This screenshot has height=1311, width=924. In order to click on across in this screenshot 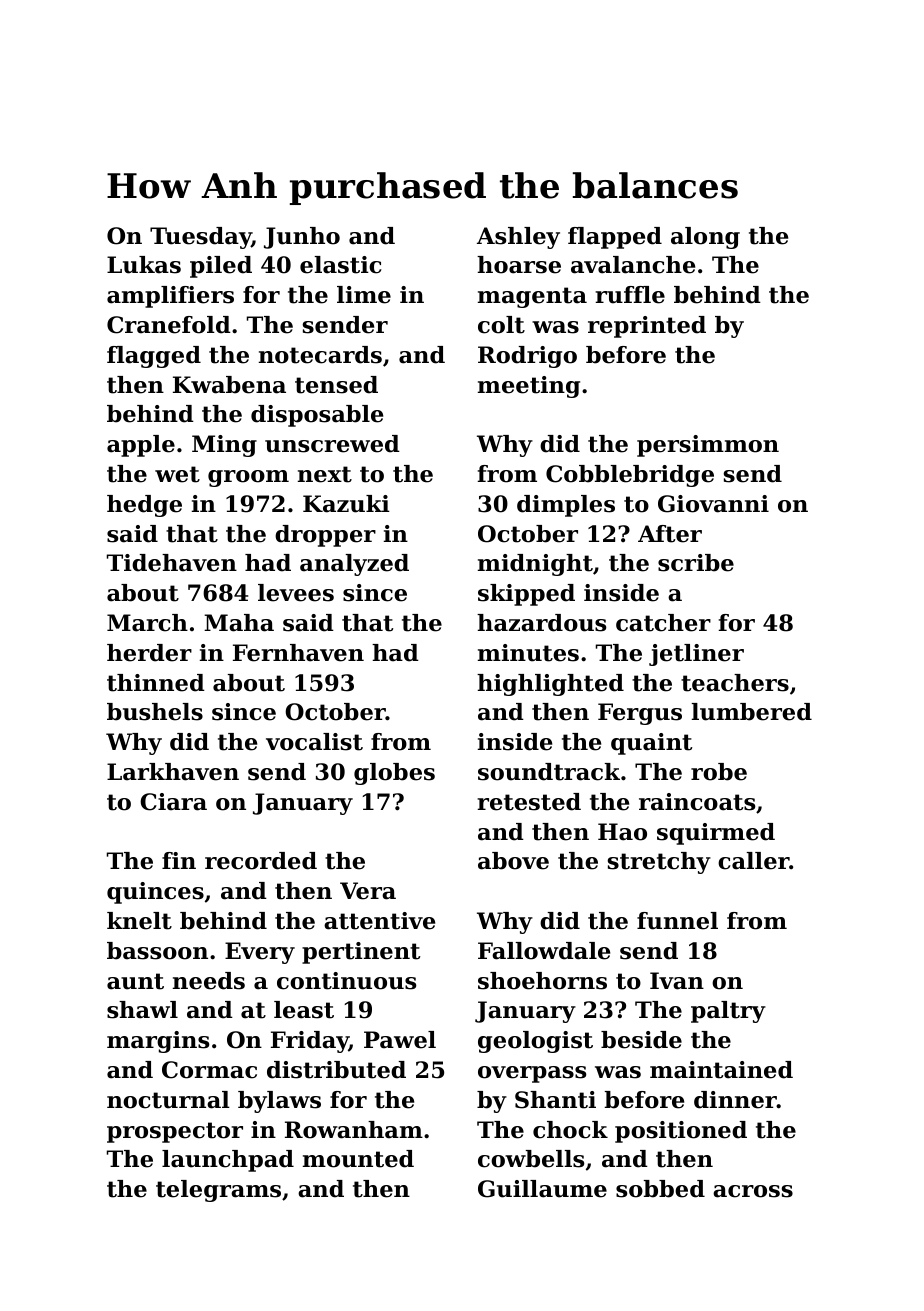, I will do `click(753, 1191)`.
